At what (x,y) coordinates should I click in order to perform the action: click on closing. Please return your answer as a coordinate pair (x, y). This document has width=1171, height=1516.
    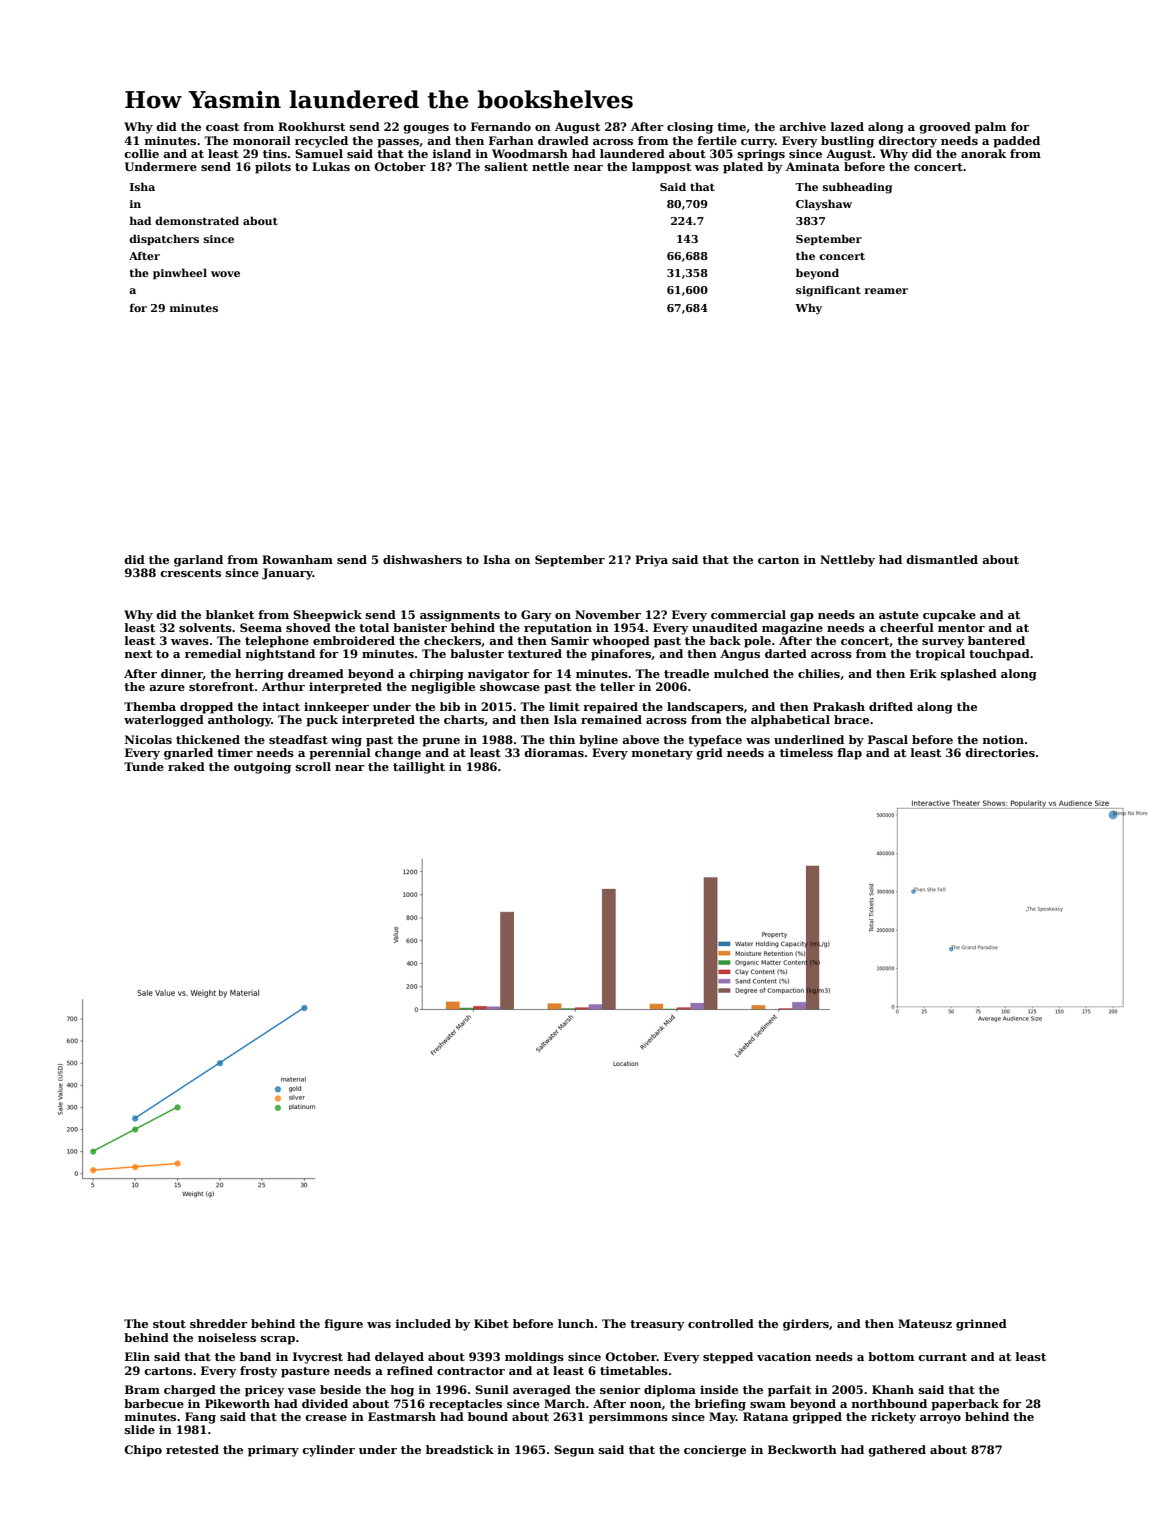
    Looking at the image, I should click on (690, 128).
